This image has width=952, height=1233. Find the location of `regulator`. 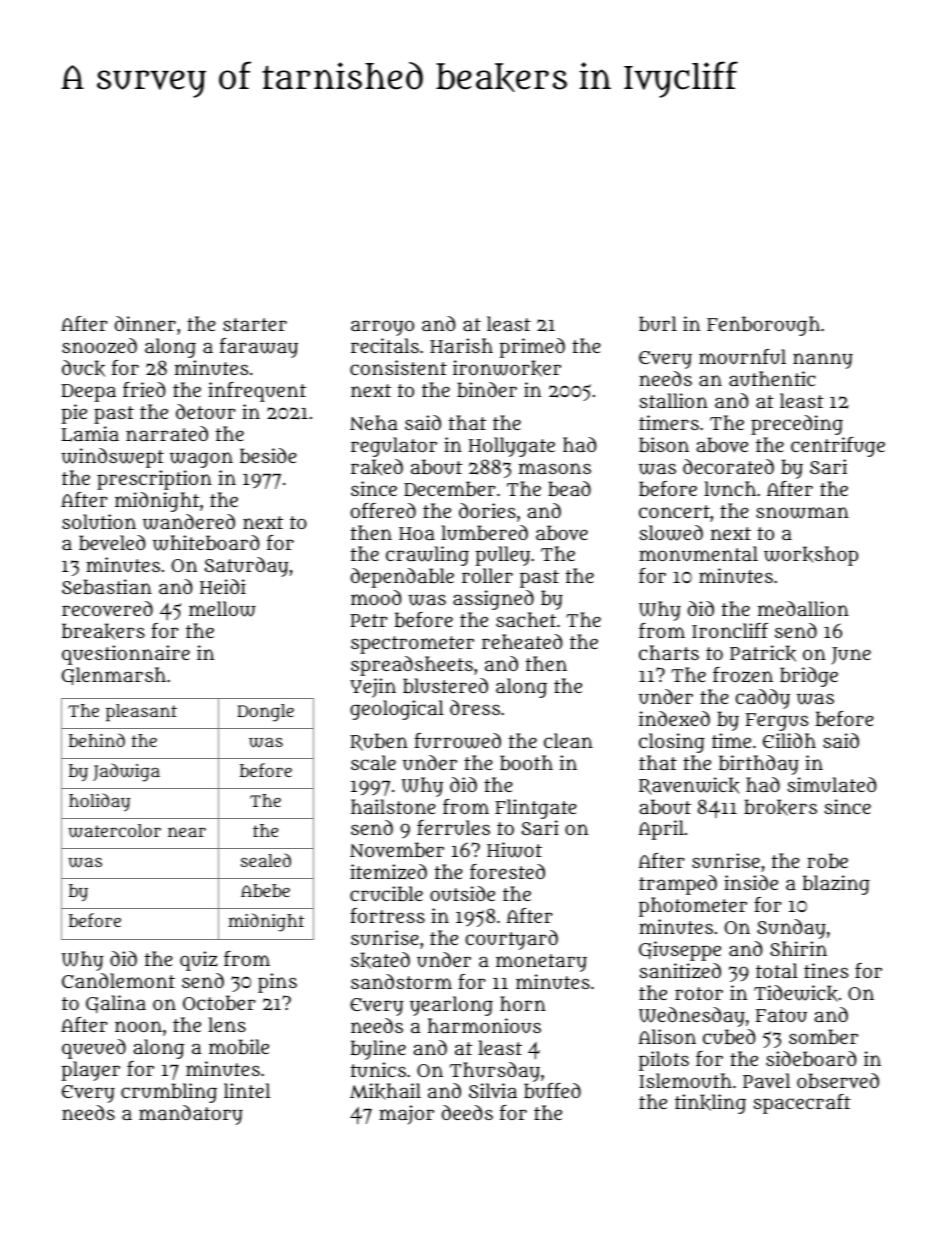

regulator is located at coordinates (394, 447).
